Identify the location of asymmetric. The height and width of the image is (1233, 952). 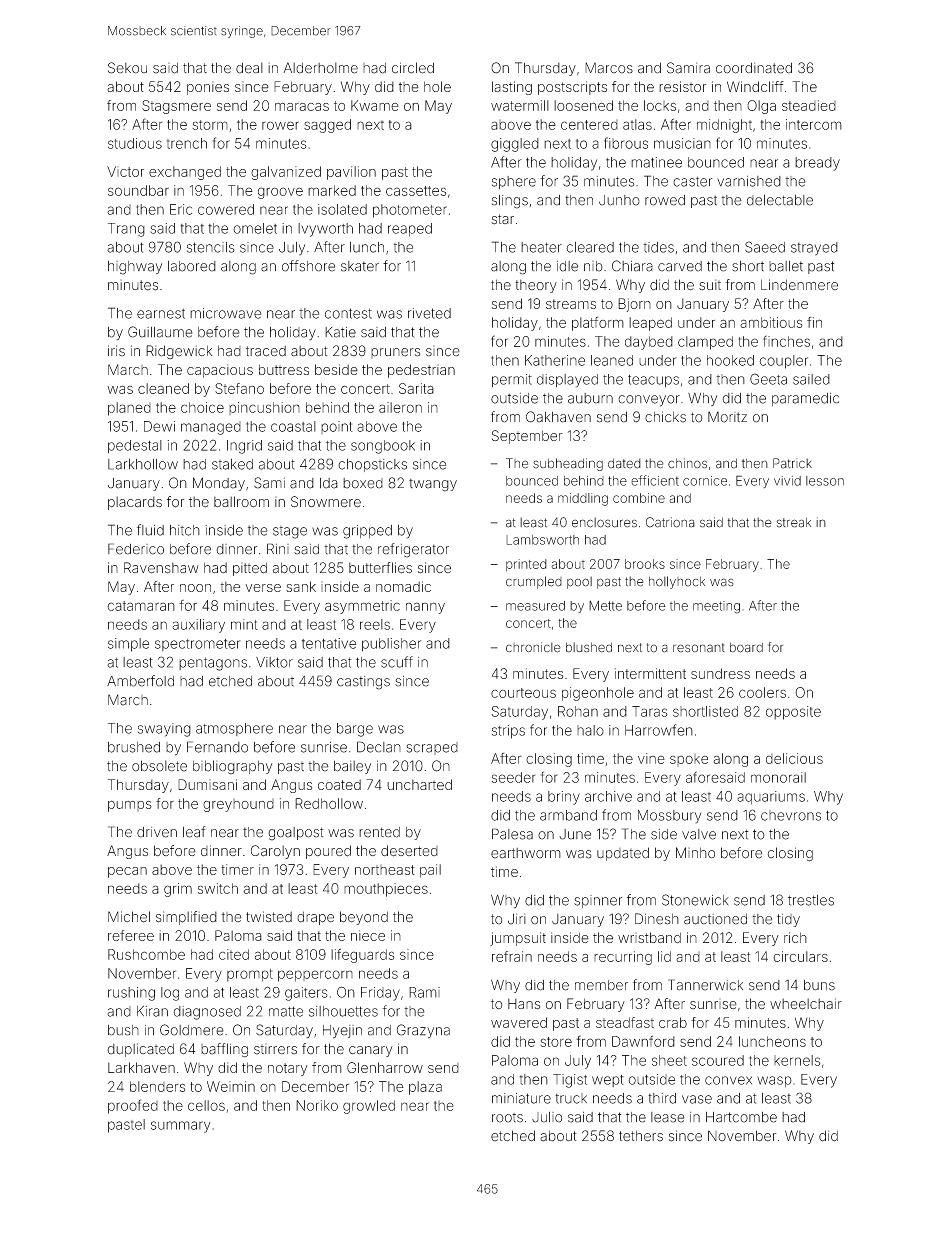
(362, 607).
